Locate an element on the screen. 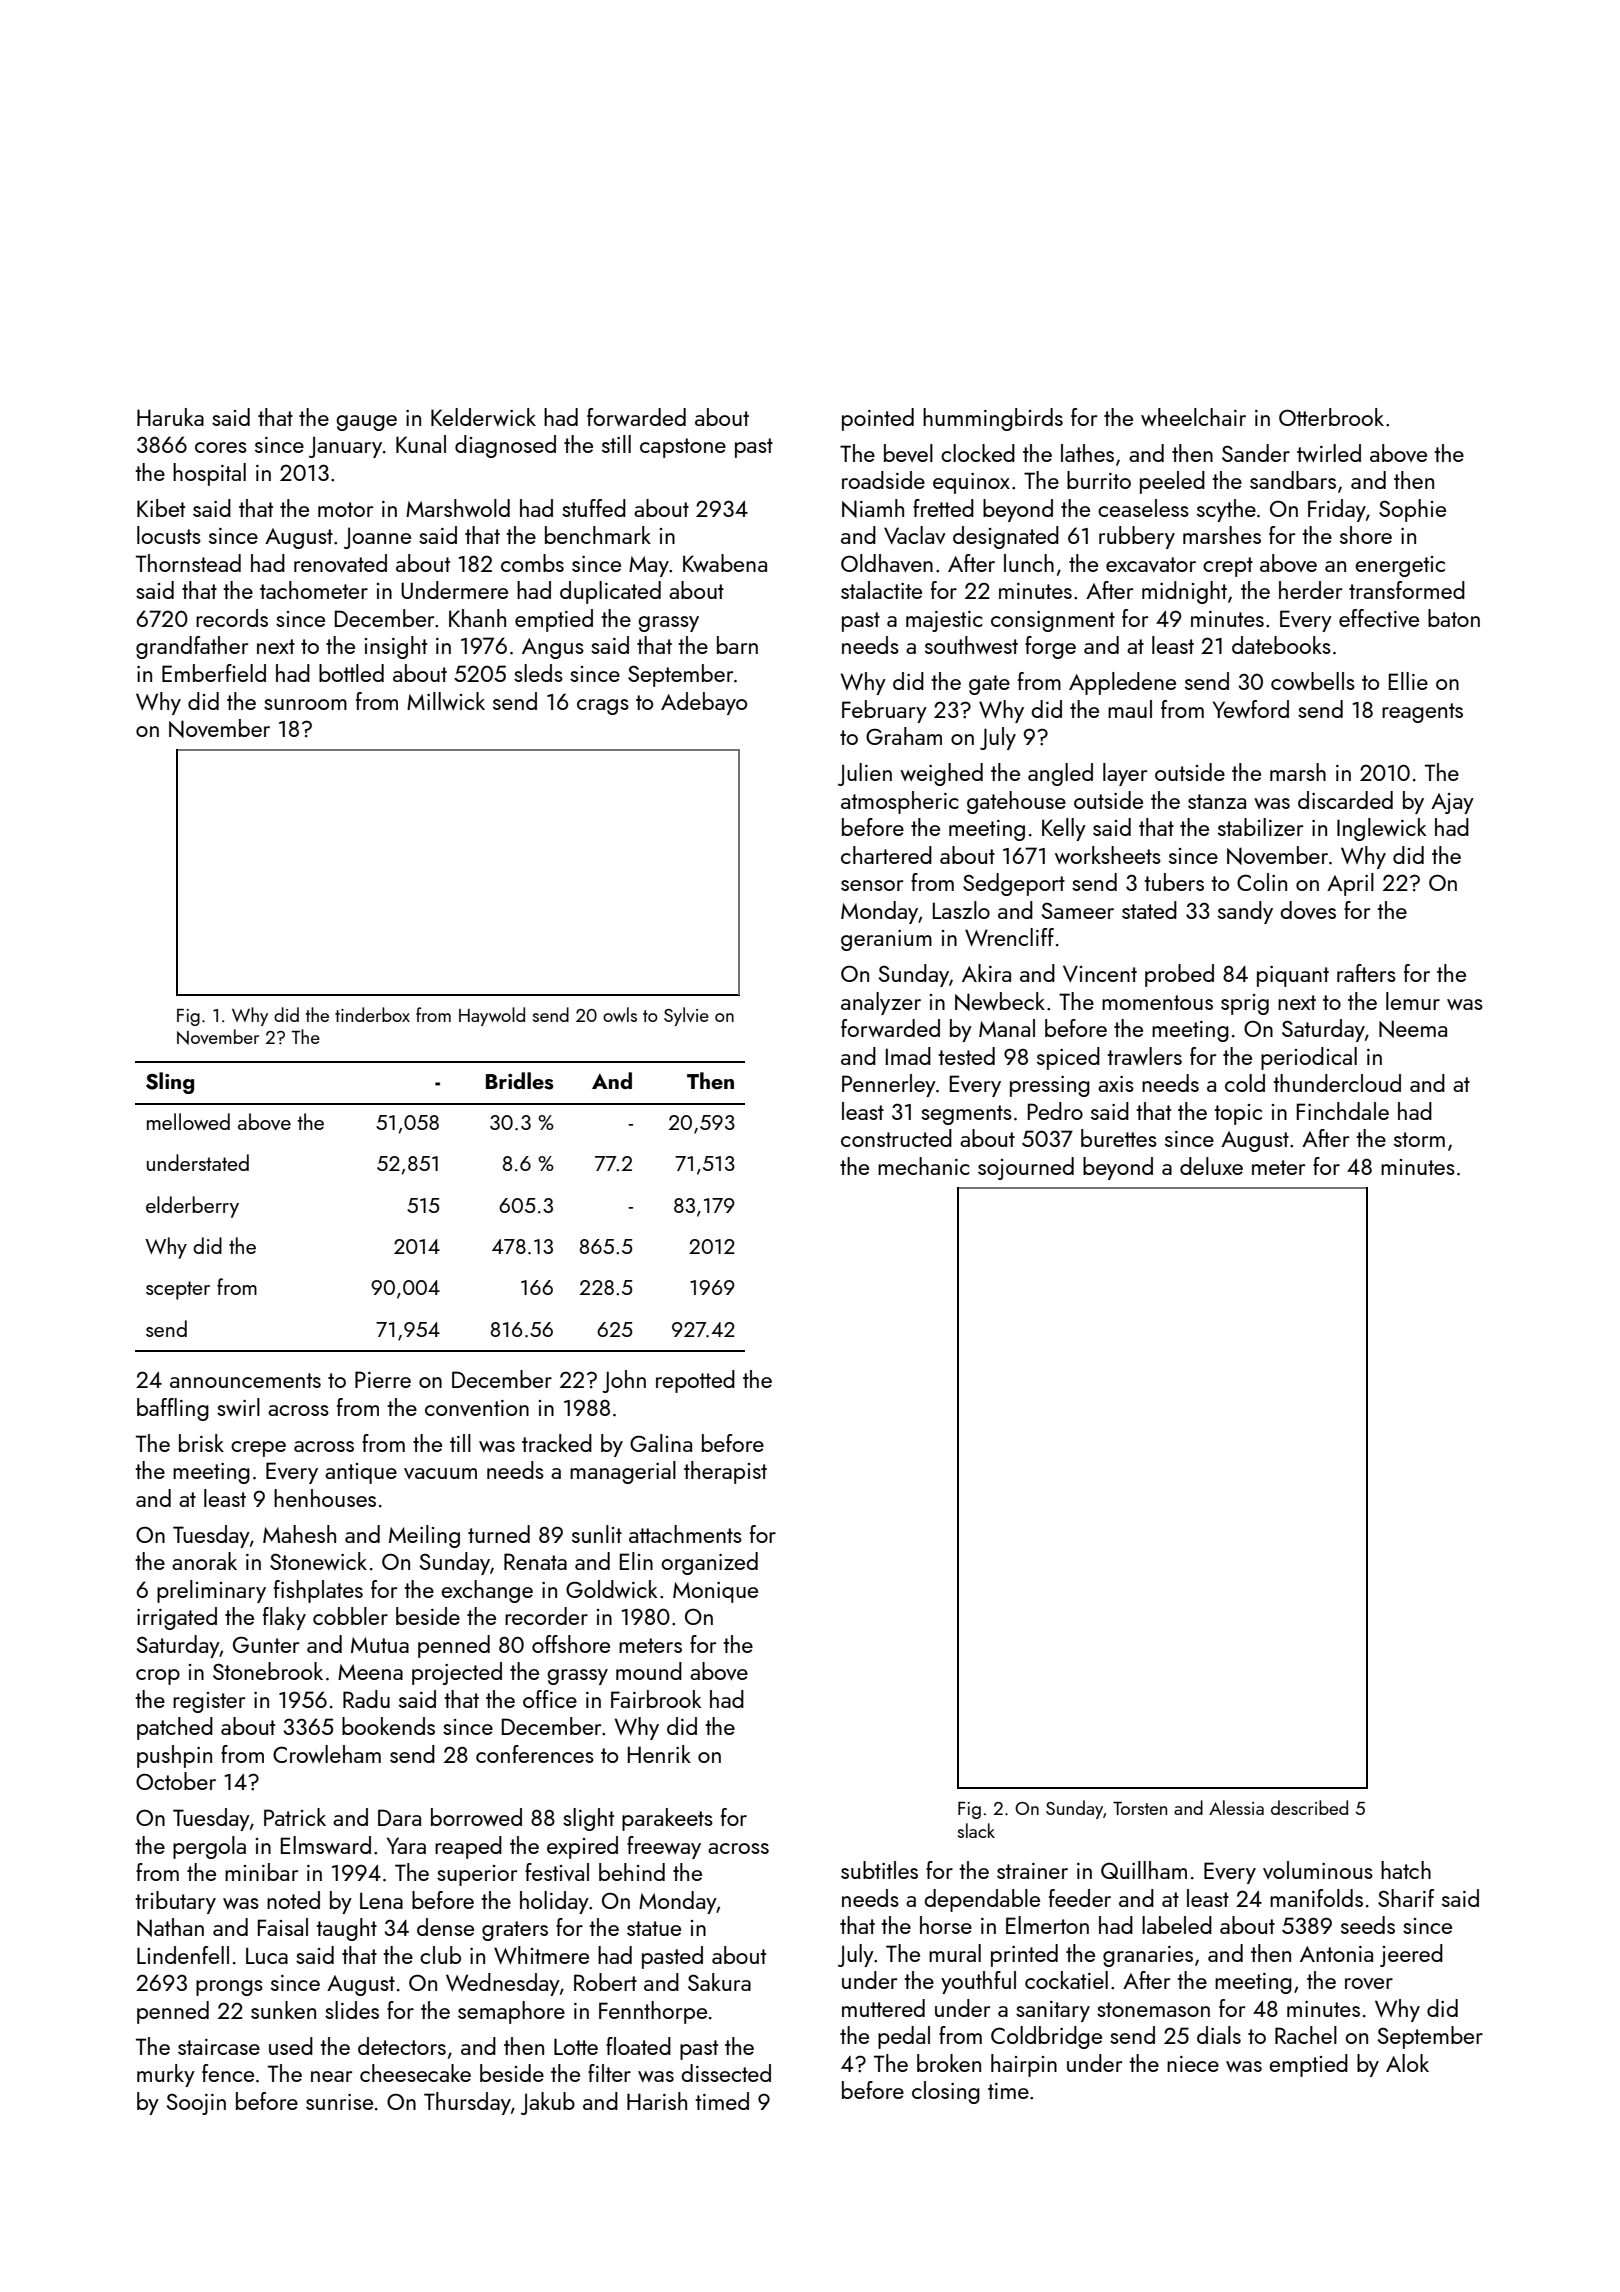 The image size is (1620, 2292). turned is located at coordinates (499, 1534).
